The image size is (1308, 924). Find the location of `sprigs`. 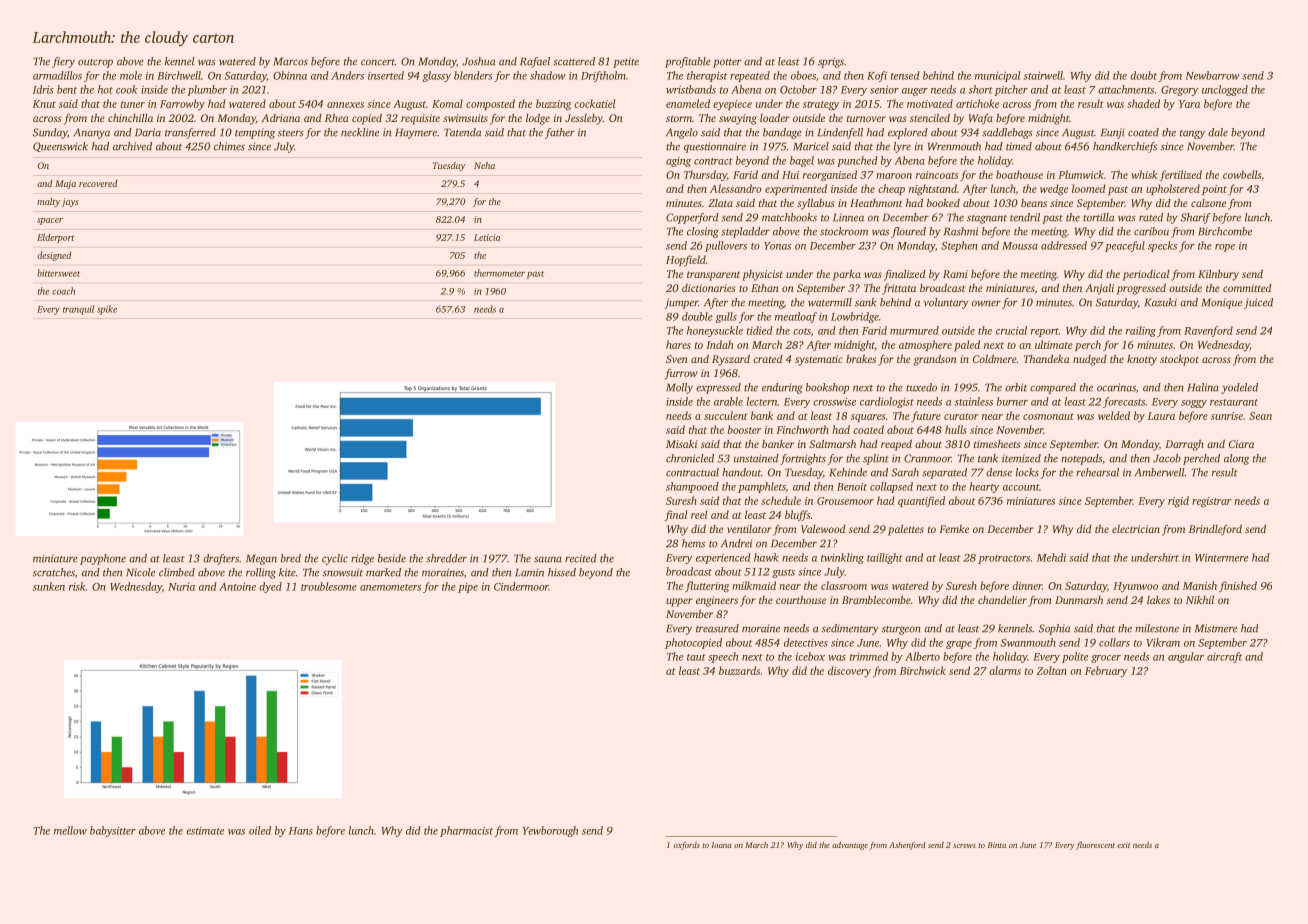

sprigs is located at coordinates (831, 62).
